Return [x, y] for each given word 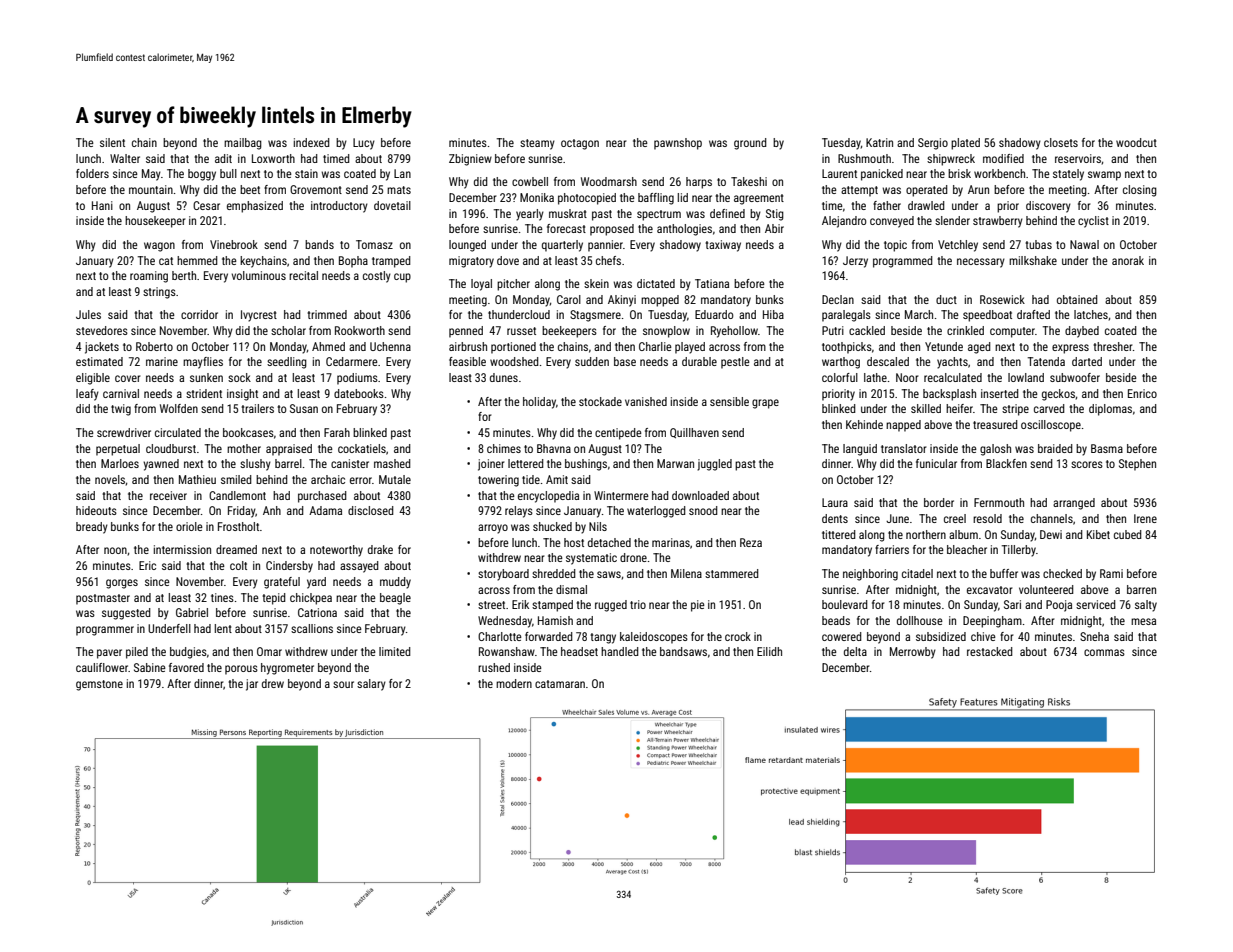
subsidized [941, 636]
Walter [125, 158]
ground [750, 144]
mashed [392, 463]
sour [343, 684]
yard [316, 583]
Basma [1107, 448]
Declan [838, 299]
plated [965, 144]
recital [303, 275]
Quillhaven [694, 433]
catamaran [560, 684]
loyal [481, 285]
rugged [611, 606]
